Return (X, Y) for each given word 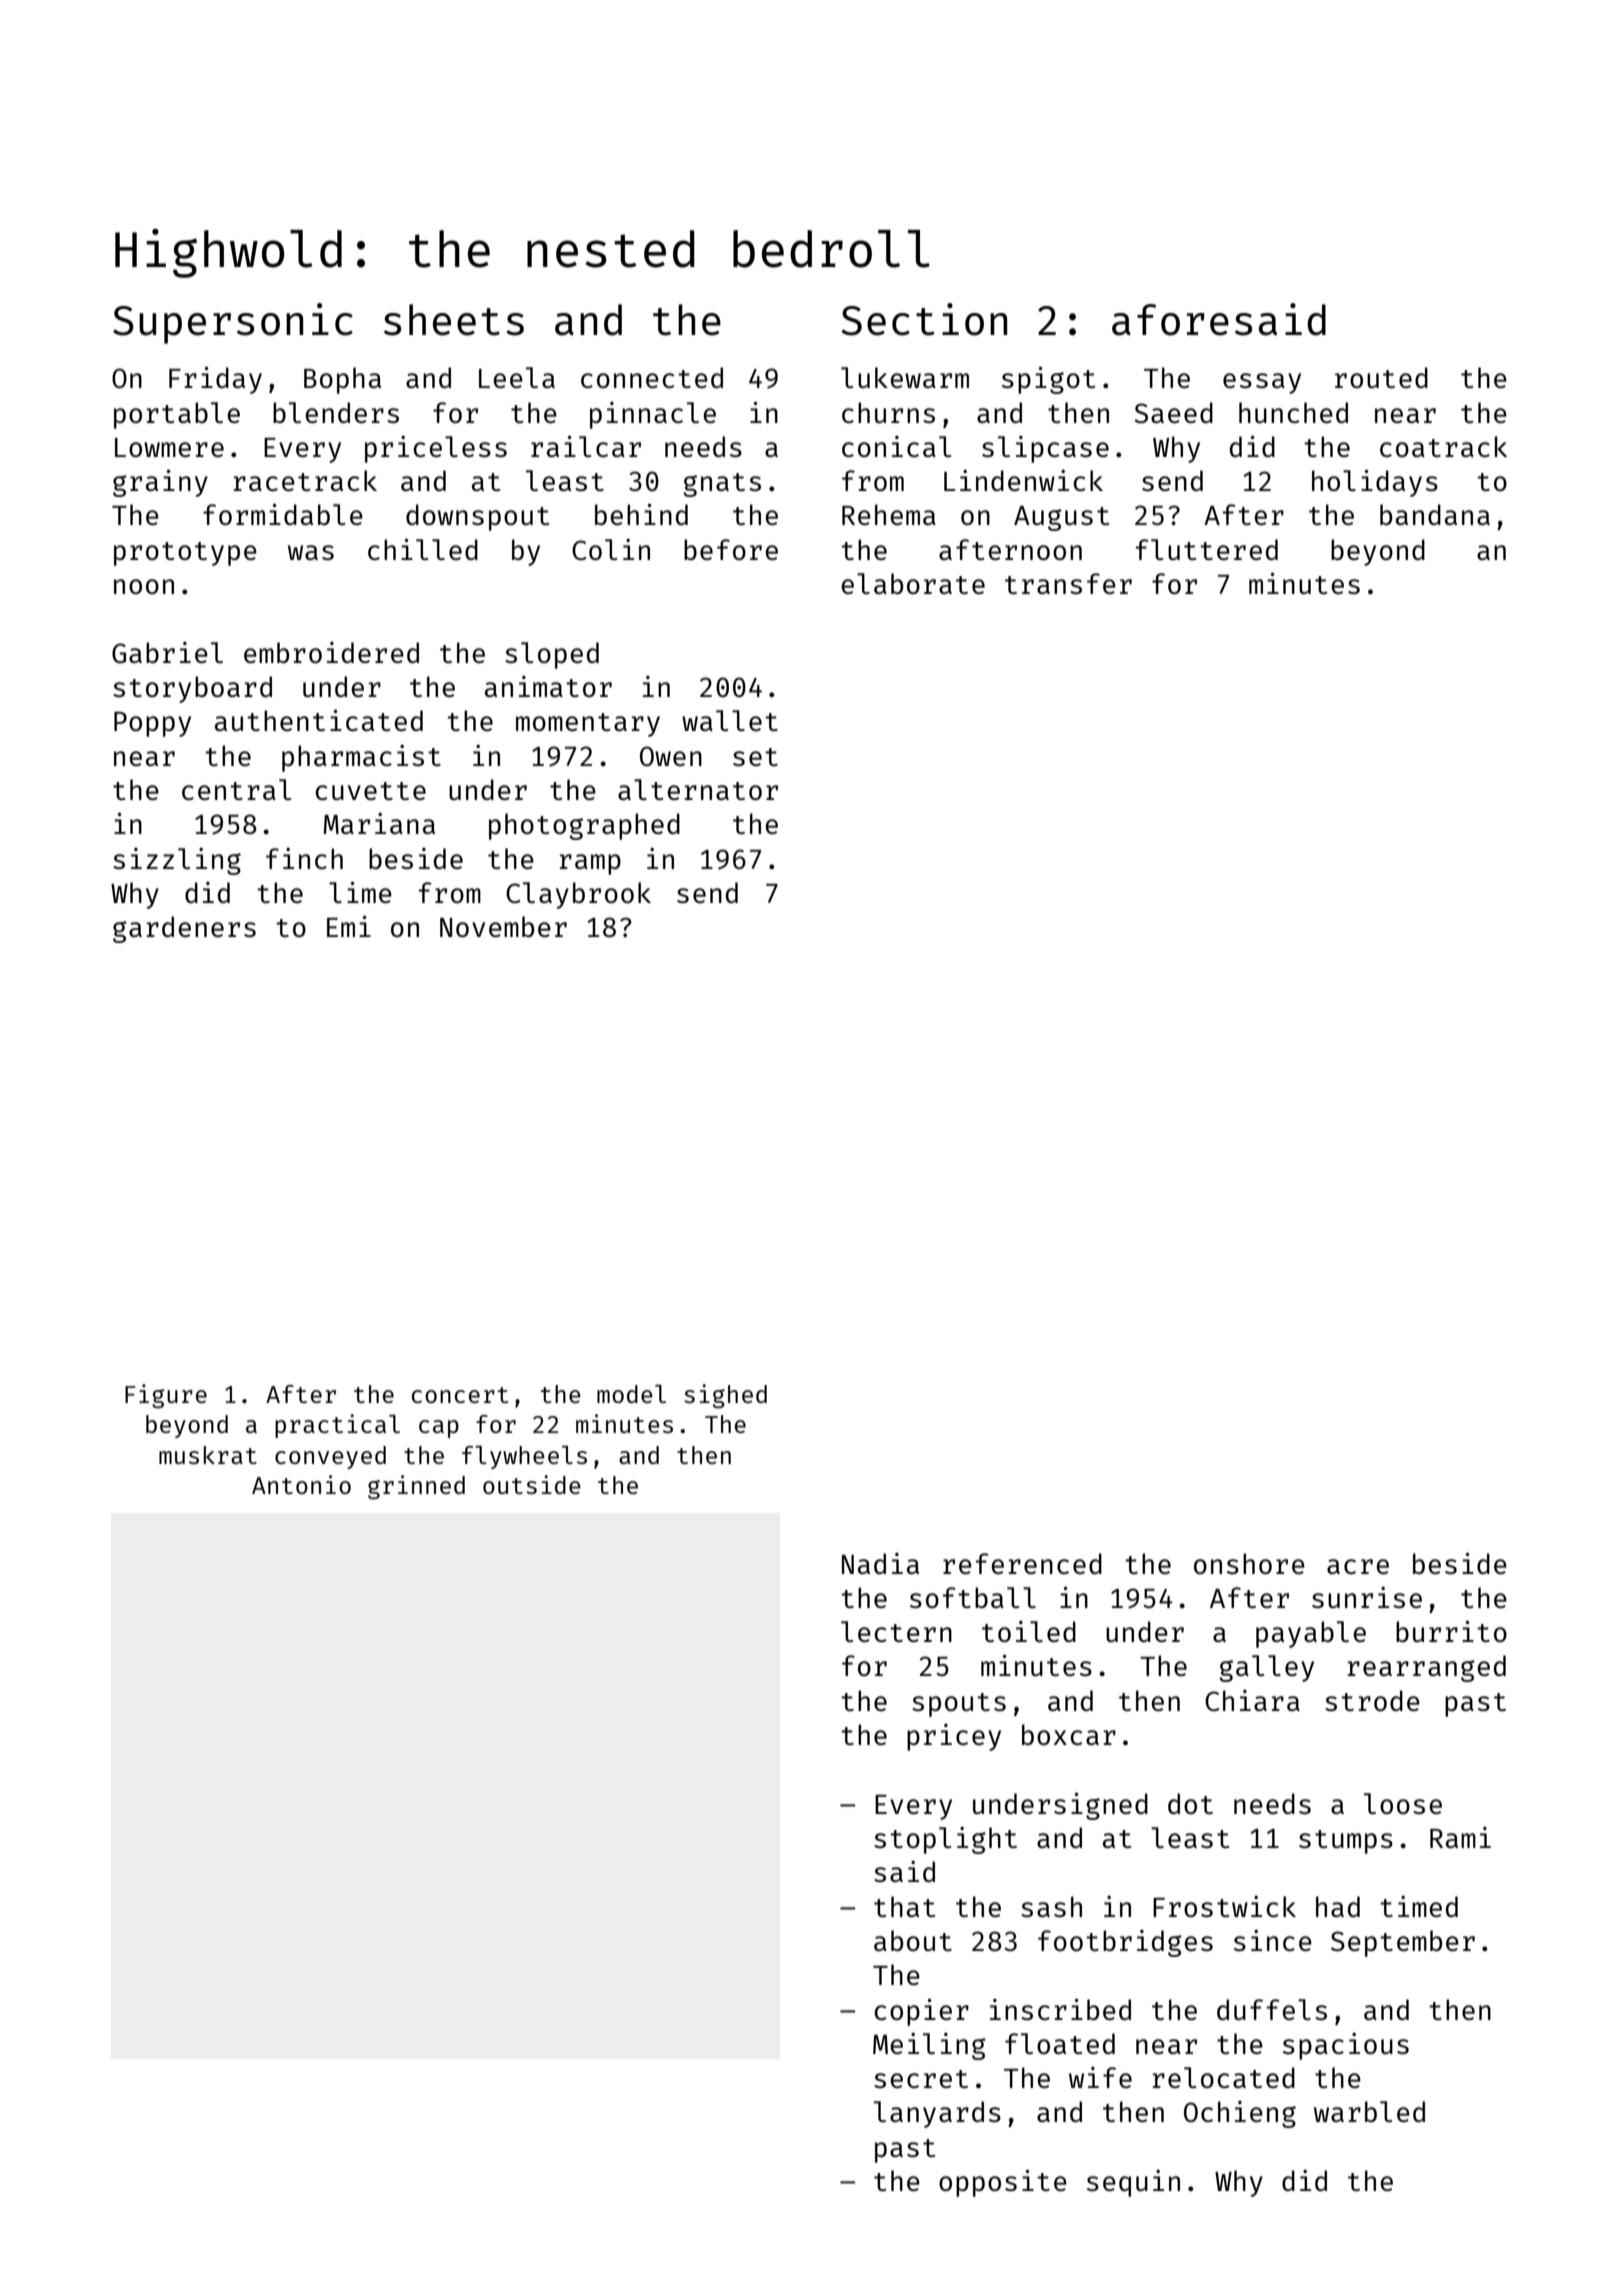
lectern (896, 1631)
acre (1358, 1566)
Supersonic (233, 323)
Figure (166, 1396)
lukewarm (905, 377)
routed (1381, 377)
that (904, 1906)
